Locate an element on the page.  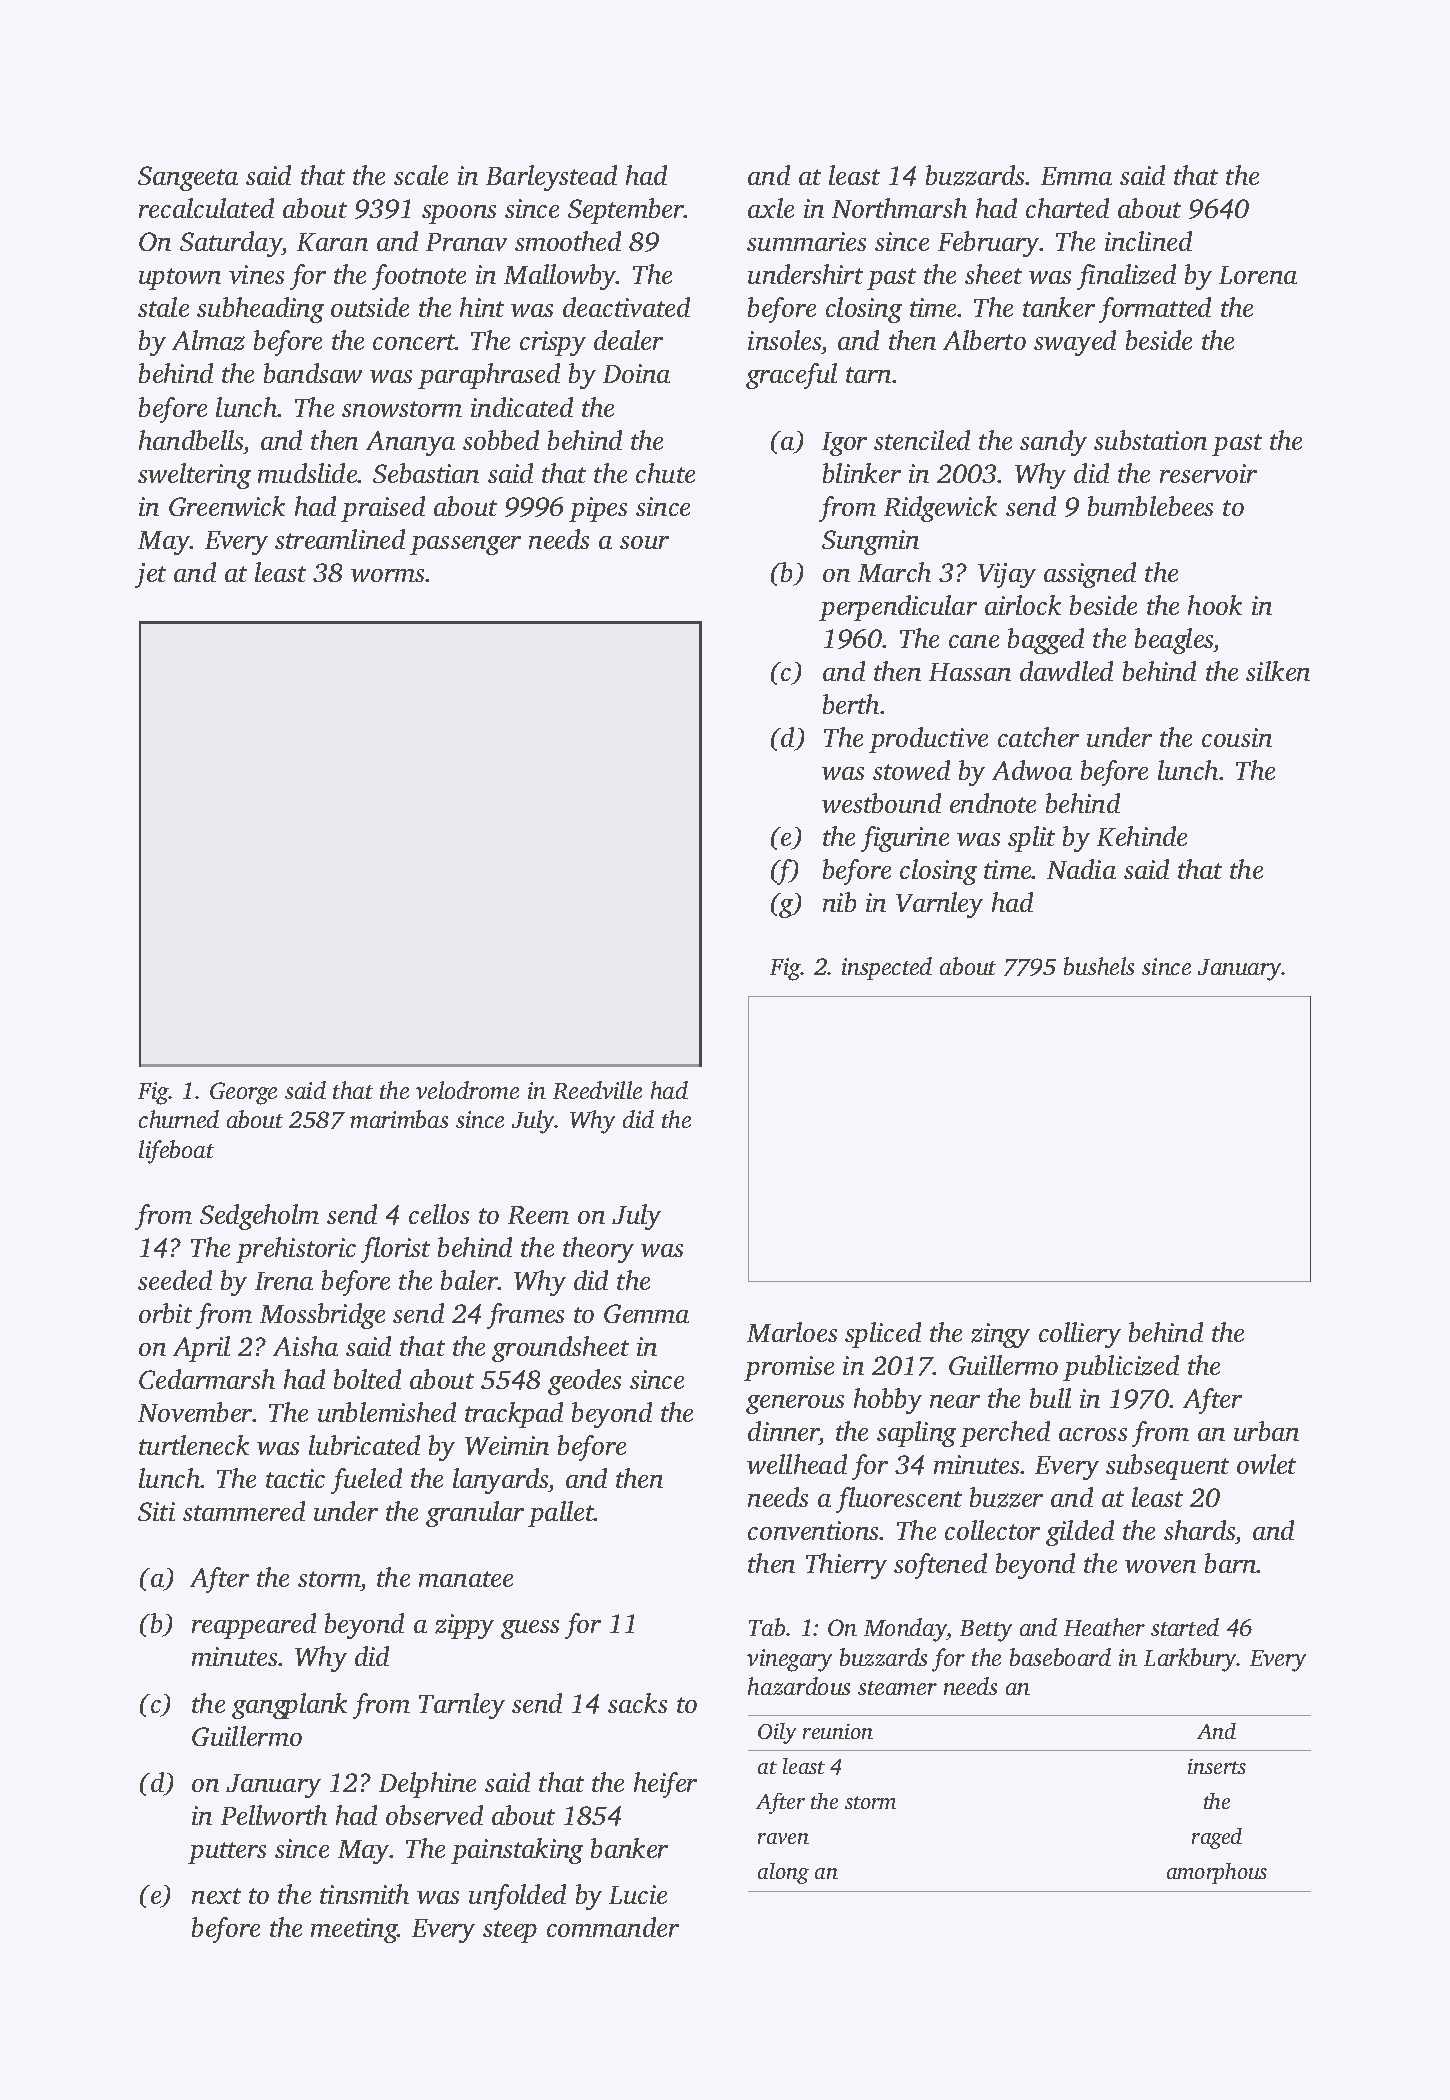
next is located at coordinates (216, 1896).
